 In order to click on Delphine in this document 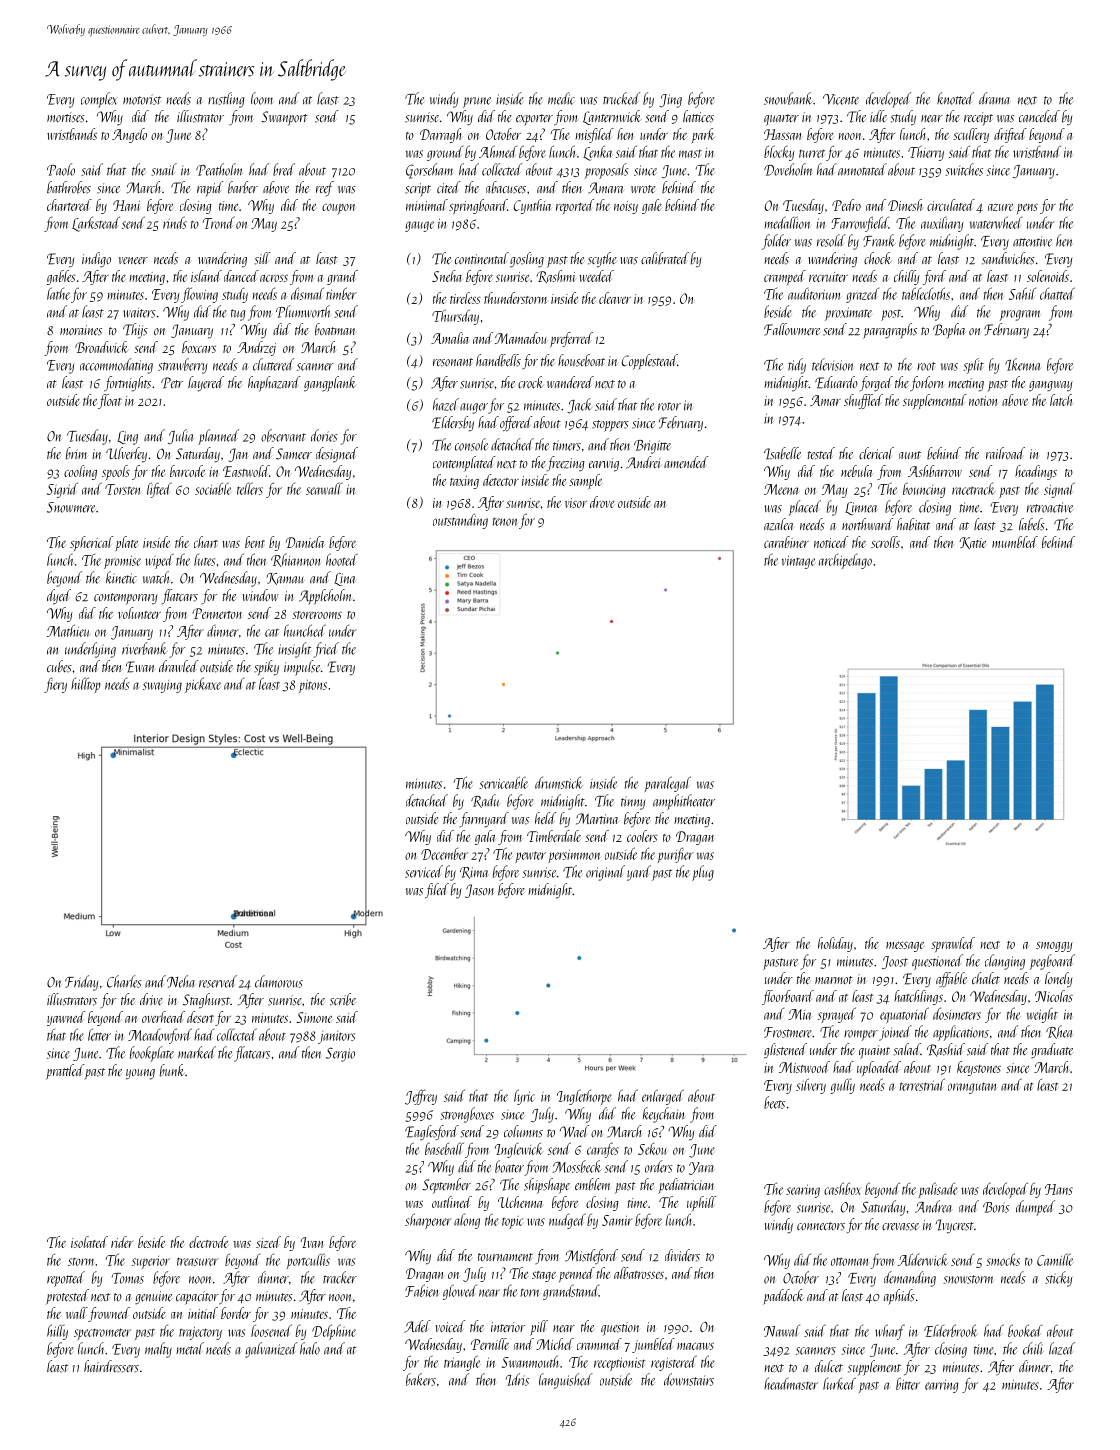, I will do `click(334, 1332)`.
